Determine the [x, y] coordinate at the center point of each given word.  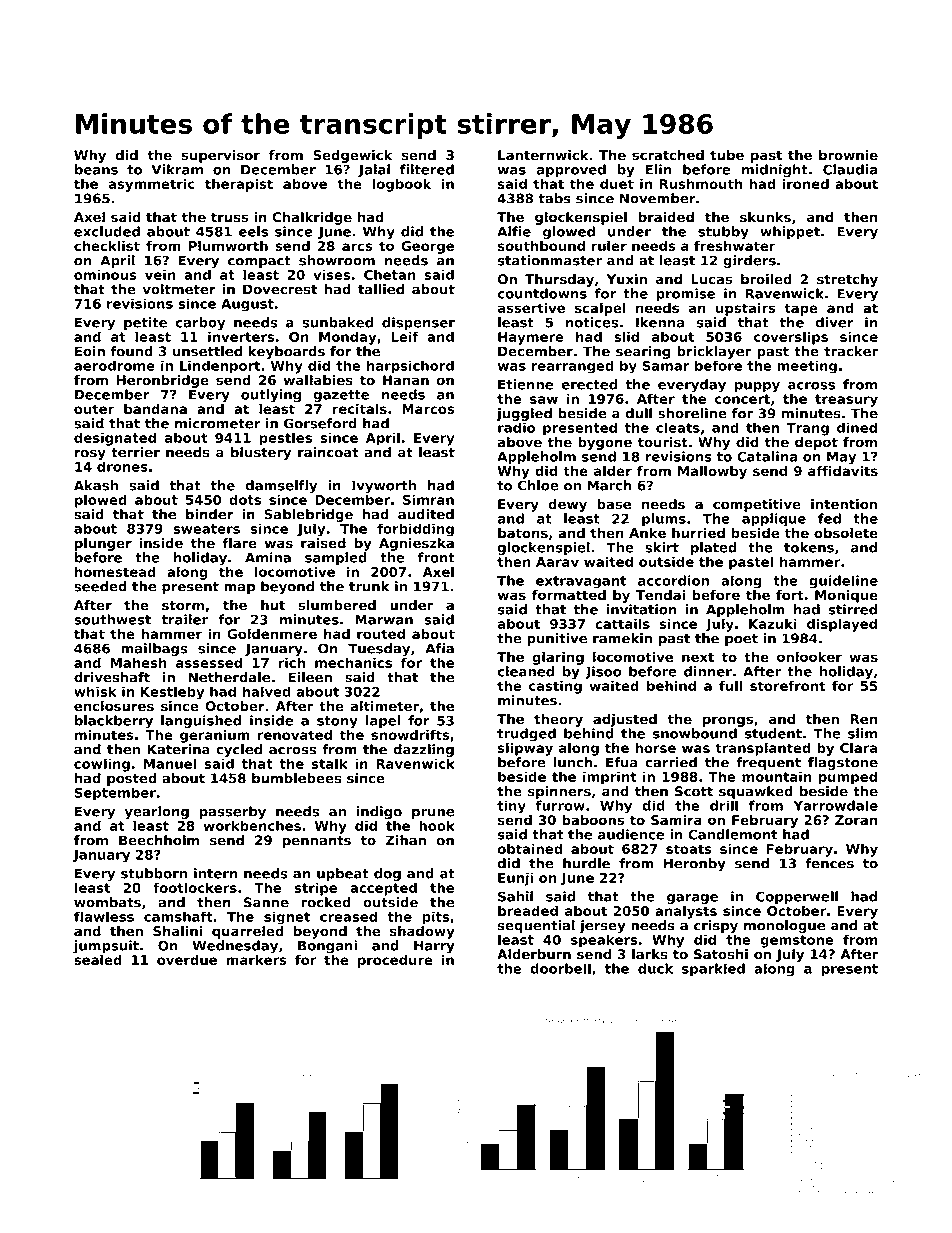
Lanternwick [543, 155]
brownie [848, 155]
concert [742, 399]
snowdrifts [410, 735]
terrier [135, 452]
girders [749, 261]
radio [516, 427]
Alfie [514, 231]
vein [160, 274]
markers [256, 960]
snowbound [695, 733]
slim [862, 733]
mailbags [154, 649]
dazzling [423, 750]
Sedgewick [352, 156]
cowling [102, 765]
